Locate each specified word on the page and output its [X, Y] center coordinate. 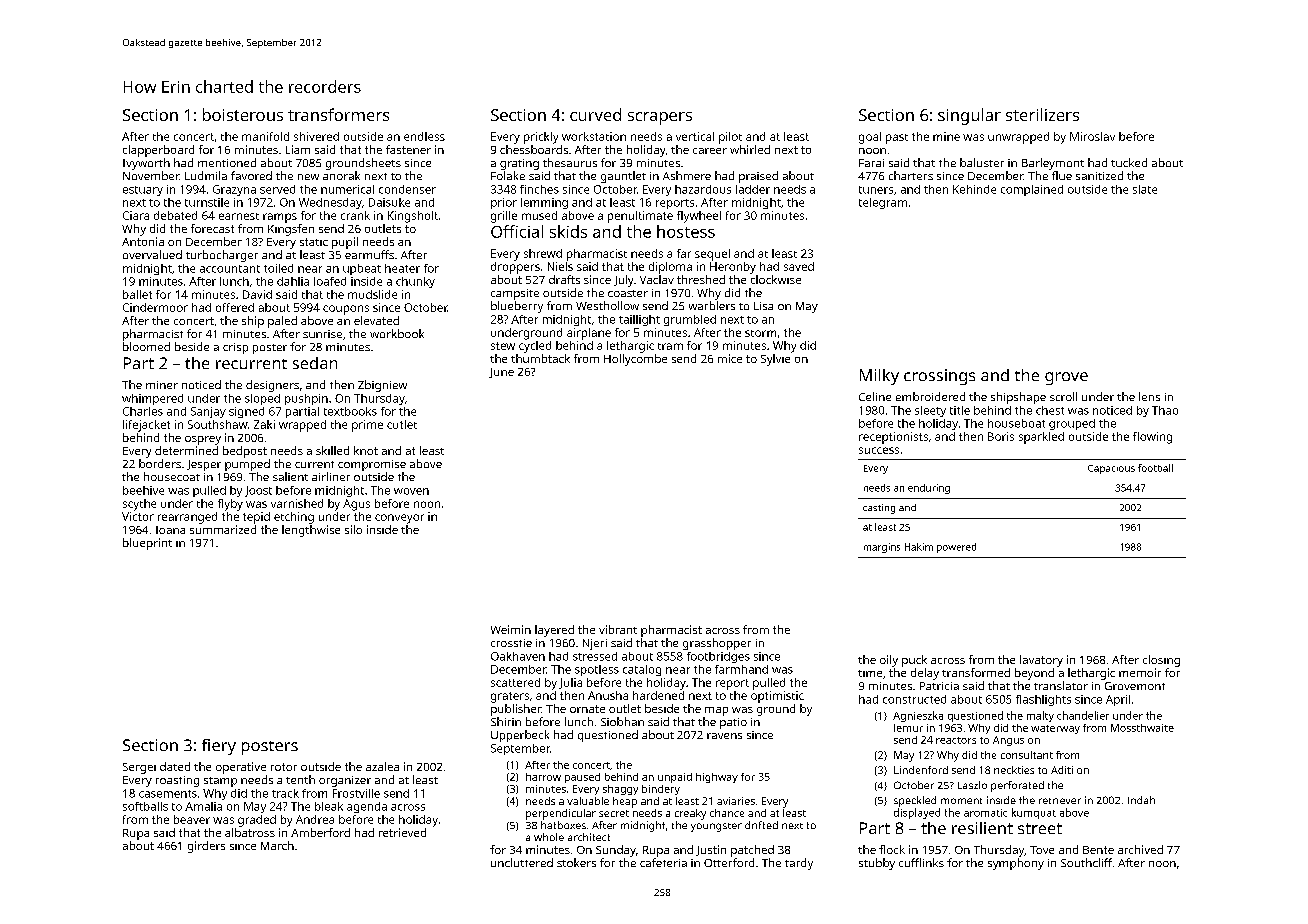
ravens [724, 736]
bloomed [146, 346]
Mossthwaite [1142, 728]
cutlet [402, 424]
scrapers [660, 118]
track [285, 793]
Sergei [139, 768]
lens [1149, 396]
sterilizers [1042, 114]
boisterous [243, 114]
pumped [247, 465]
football [1155, 468]
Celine [875, 396]
